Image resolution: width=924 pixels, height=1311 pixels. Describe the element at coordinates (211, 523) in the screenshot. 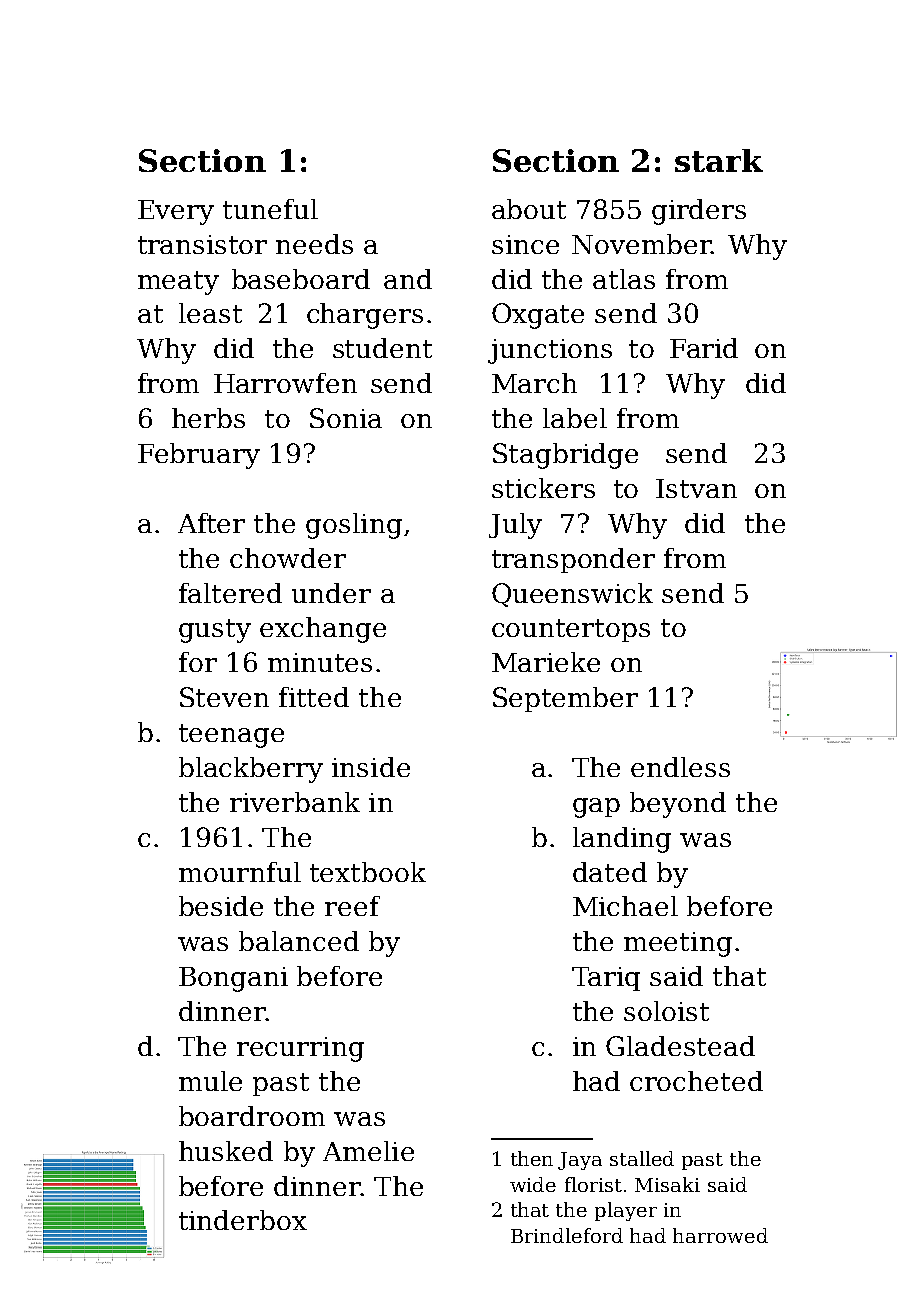

I see `After` at that location.
